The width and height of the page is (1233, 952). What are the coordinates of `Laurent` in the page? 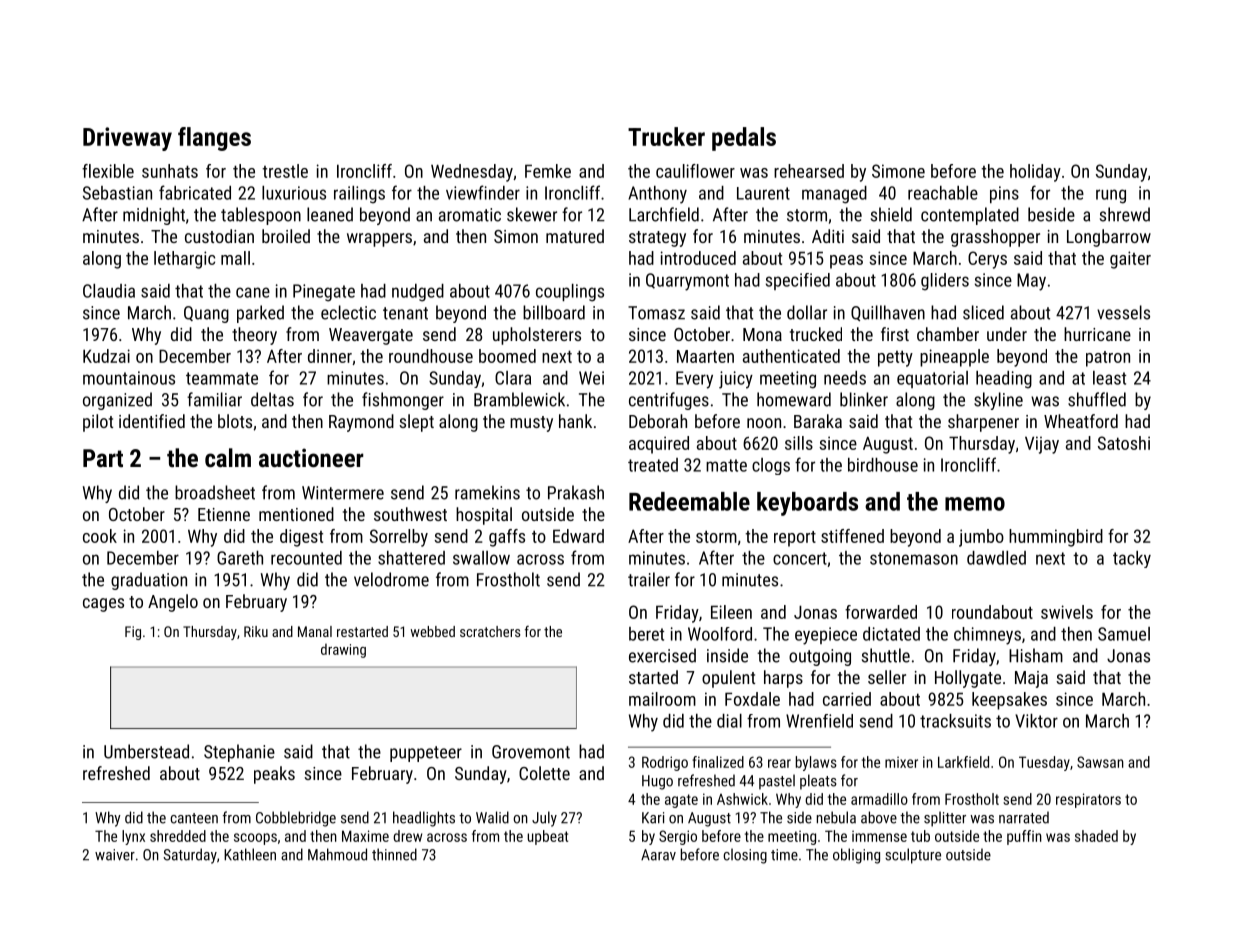 It's located at (763, 193).
